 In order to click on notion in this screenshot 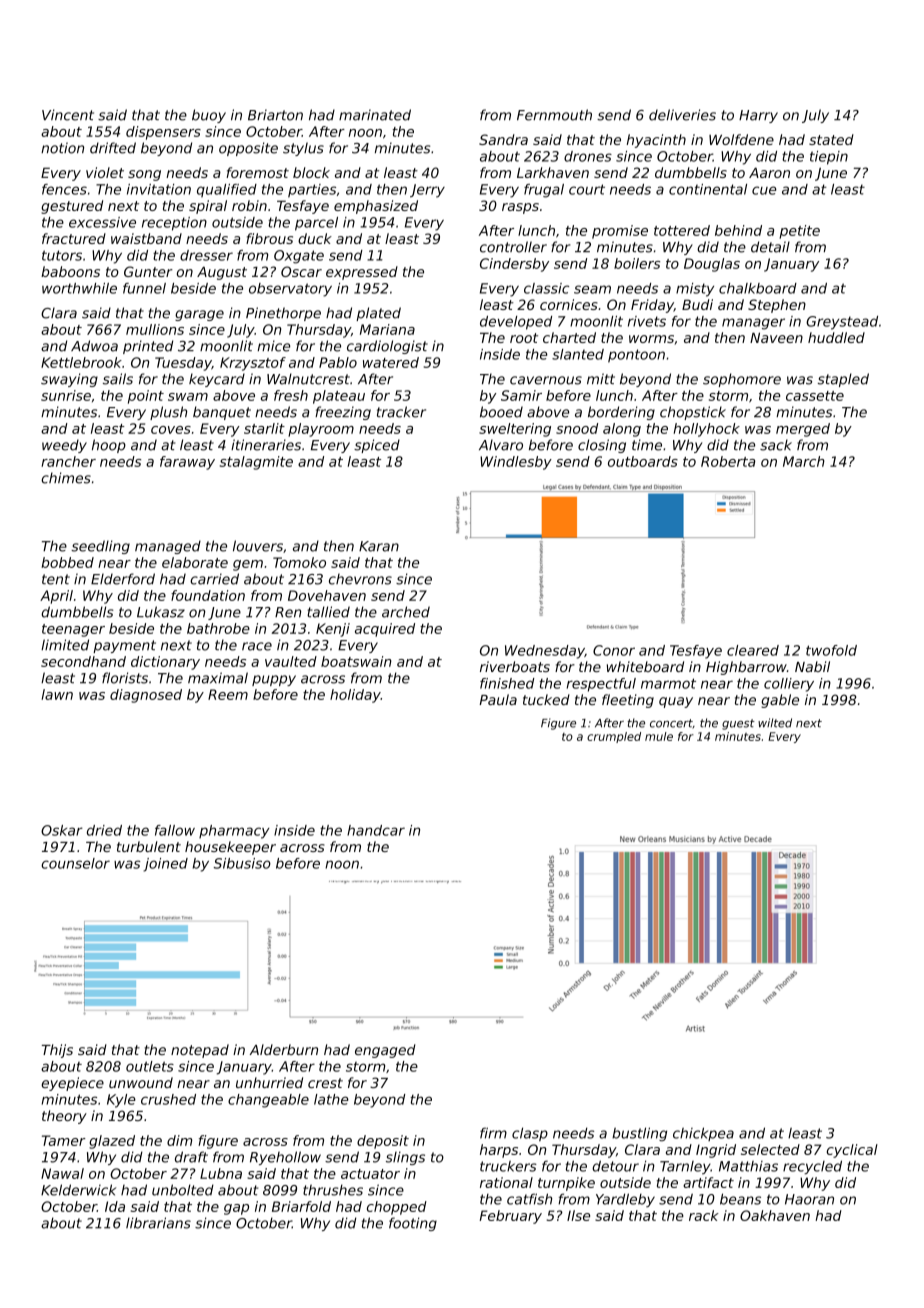, I will do `click(62, 148)`.
